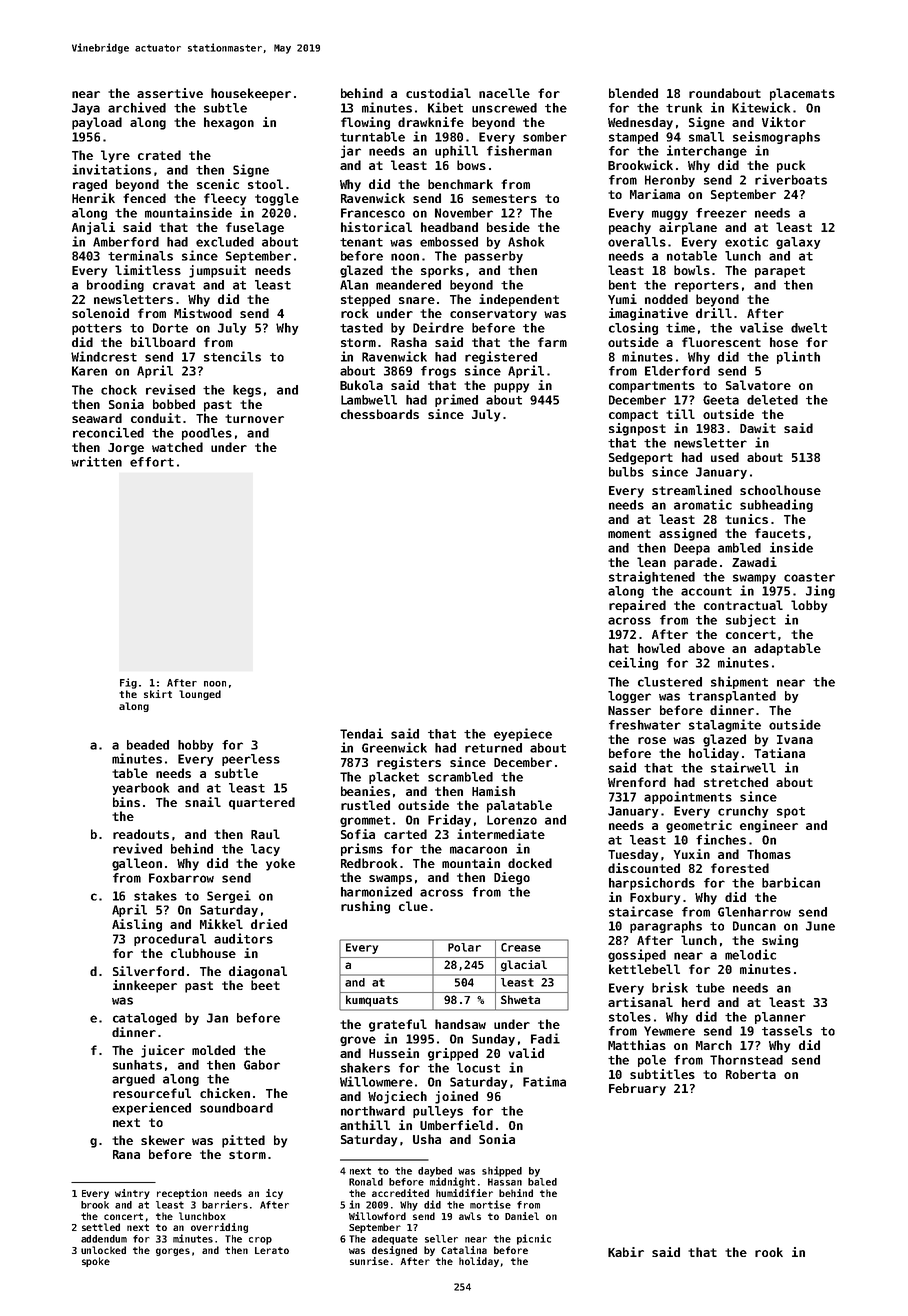 The image size is (908, 1316). Describe the element at coordinates (251, 760) in the image. I see `peerless` at that location.
